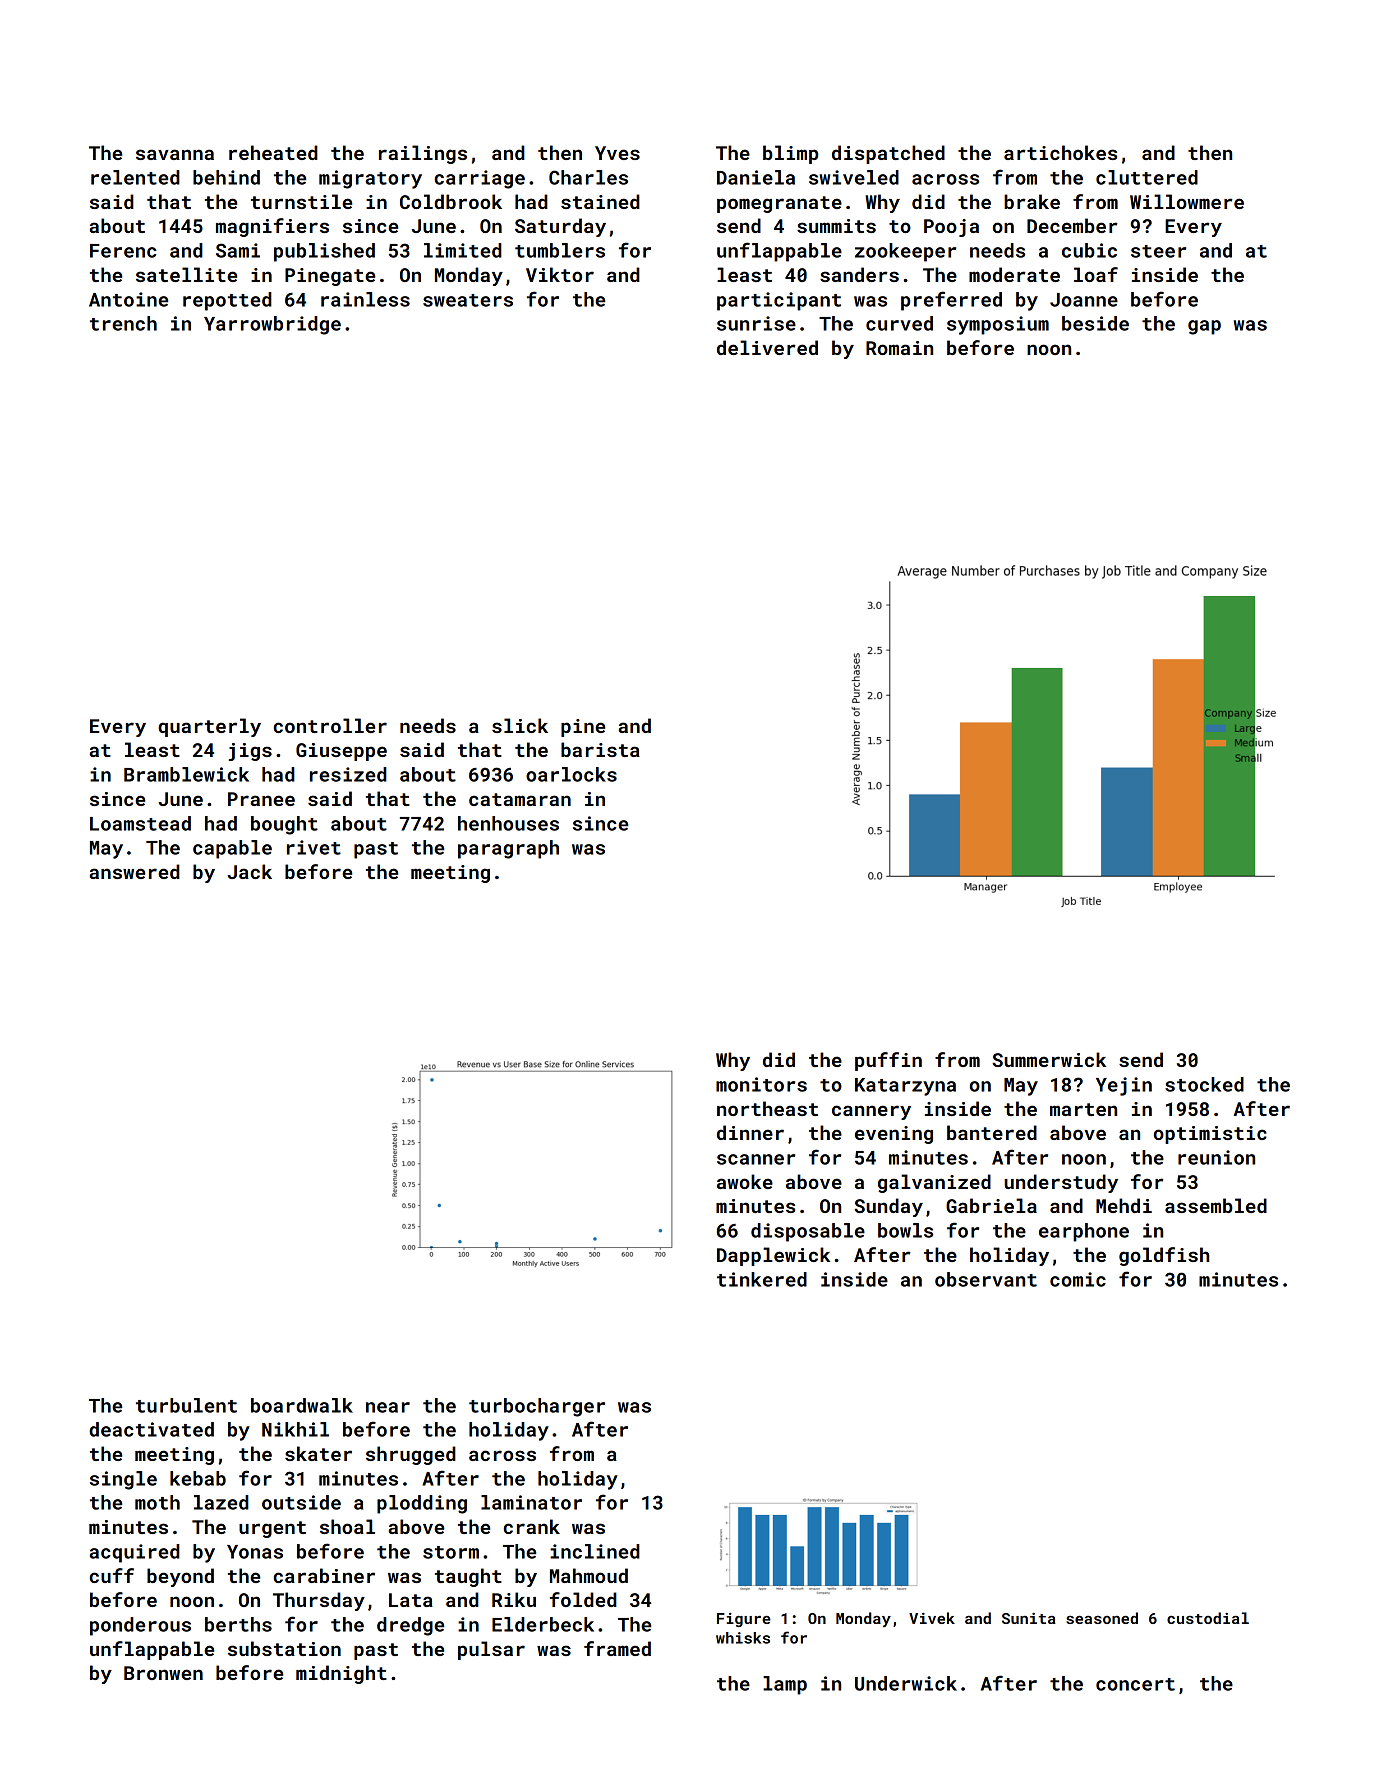 The image size is (1380, 1787). I want to click on awoke, so click(745, 1181).
